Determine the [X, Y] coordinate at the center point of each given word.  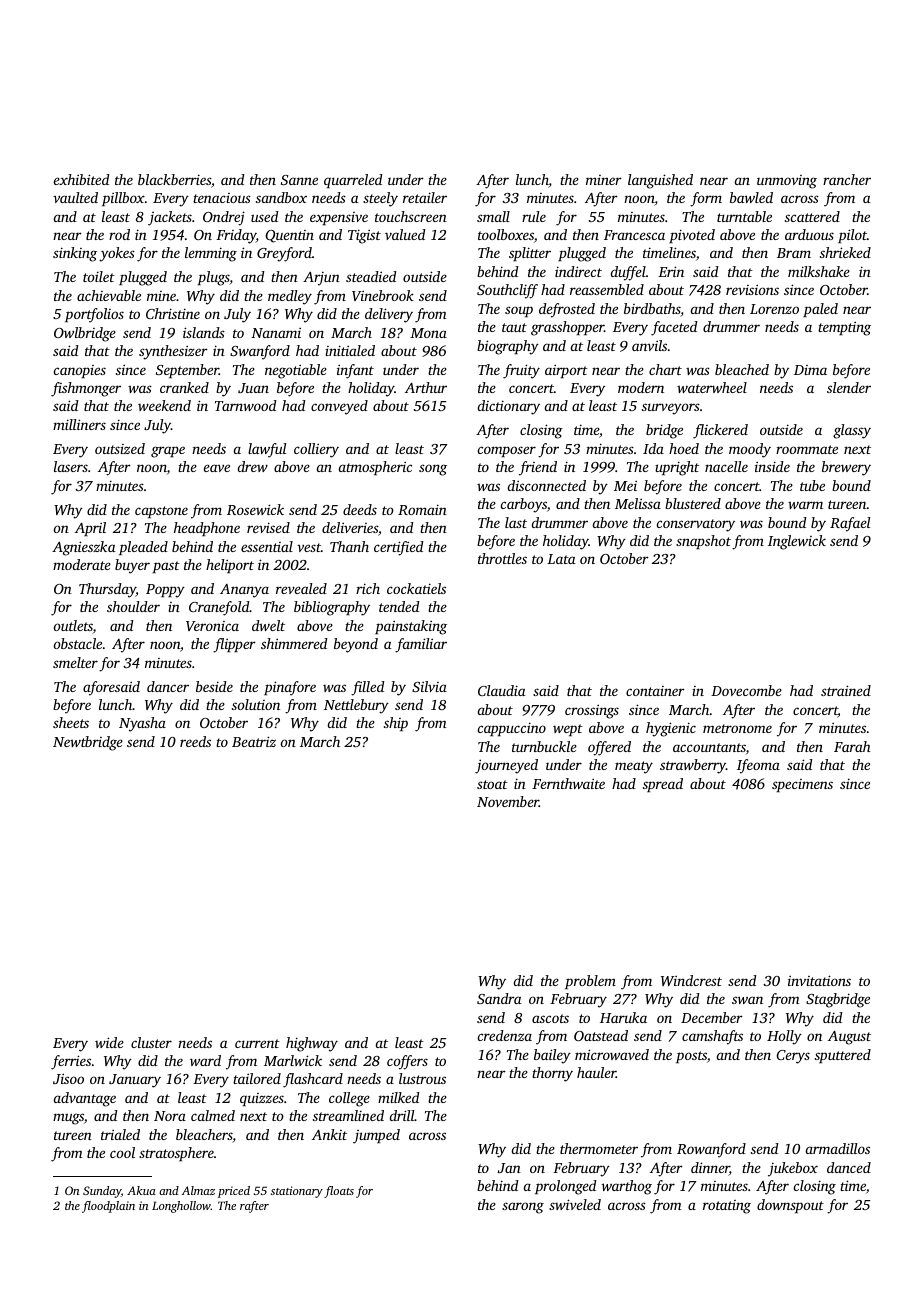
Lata [561, 559]
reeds [195, 741]
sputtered [843, 1056]
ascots [550, 1018]
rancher [847, 179]
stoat [492, 784]
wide [109, 1042]
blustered [693, 503]
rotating [727, 1207]
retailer [425, 197]
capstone [161, 512]
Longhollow [181, 1207]
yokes [117, 254]
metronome [737, 728]
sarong [523, 1208]
